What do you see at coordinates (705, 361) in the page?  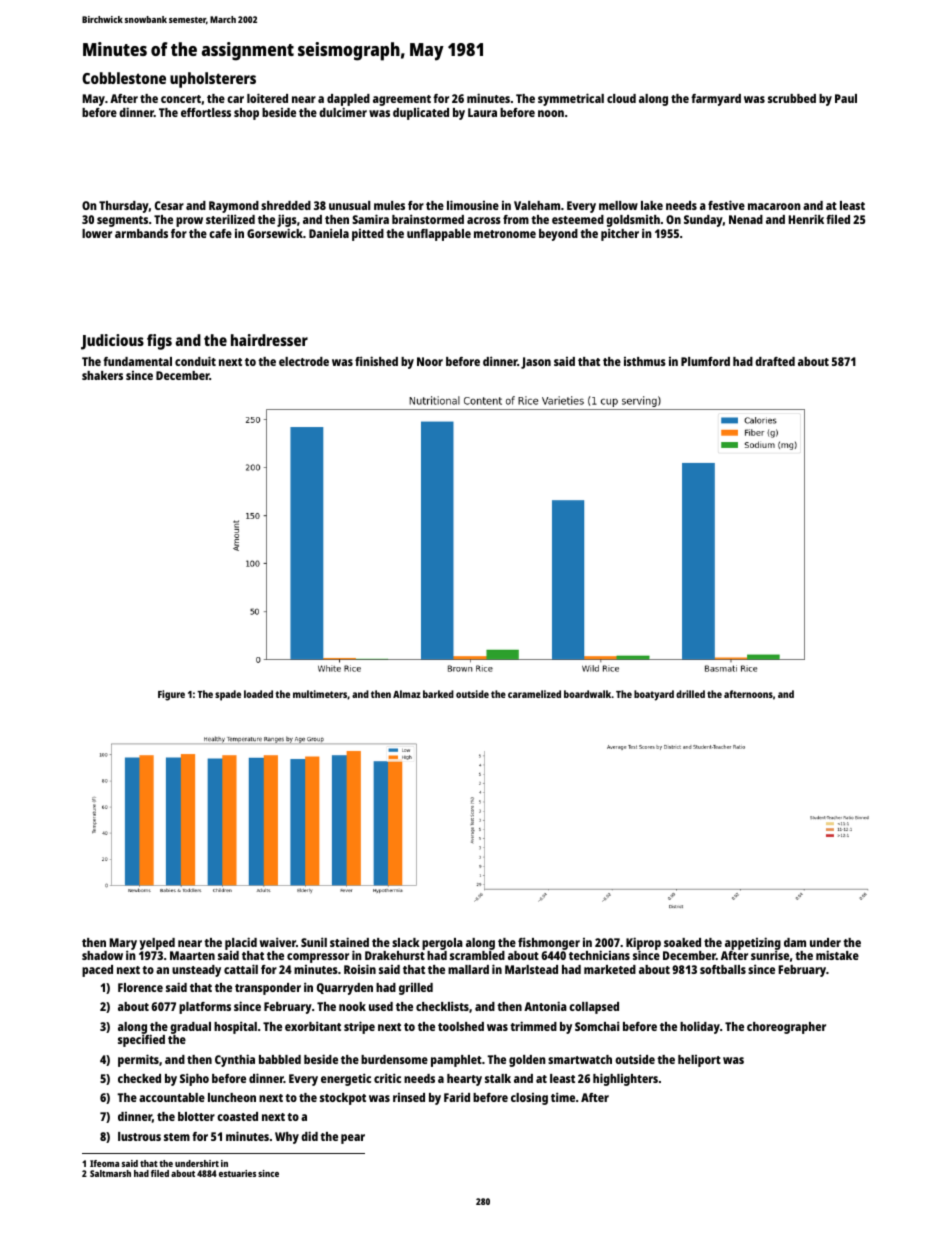 I see `Plumford` at bounding box center [705, 361].
